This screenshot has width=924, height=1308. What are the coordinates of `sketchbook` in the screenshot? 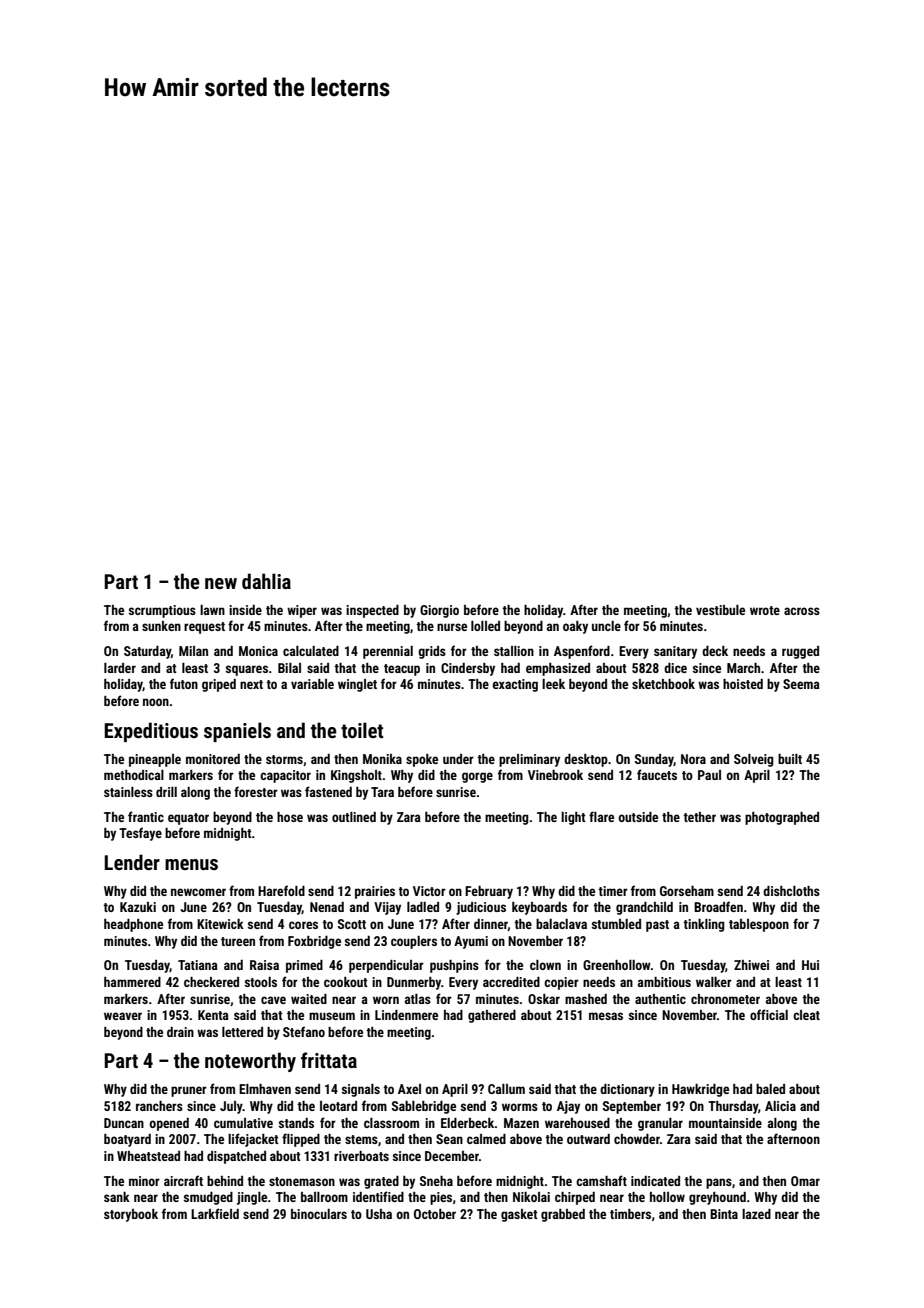 It's located at (663, 684).
